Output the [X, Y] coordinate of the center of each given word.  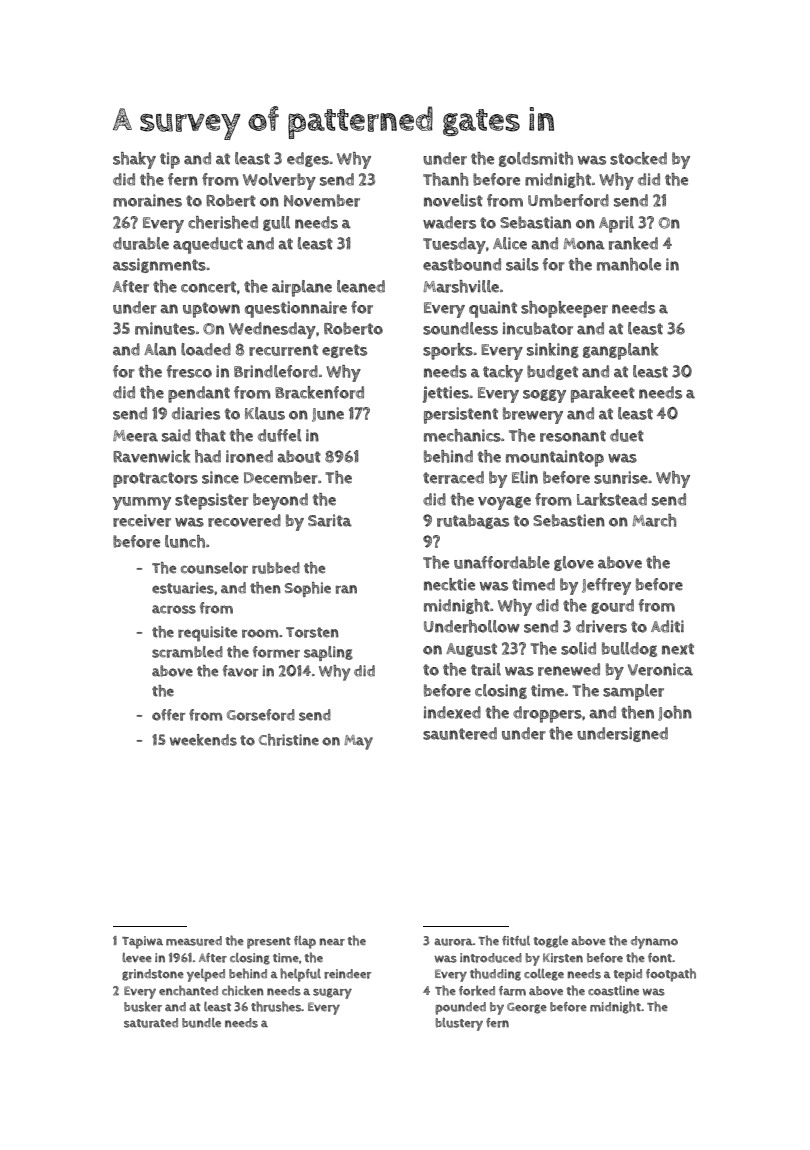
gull [276, 223]
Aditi [667, 626]
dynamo [654, 942]
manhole [629, 264]
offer [168, 715]
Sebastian [535, 222]
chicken [243, 990]
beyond [280, 501]
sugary [332, 993]
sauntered [460, 733]
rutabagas [473, 521]
